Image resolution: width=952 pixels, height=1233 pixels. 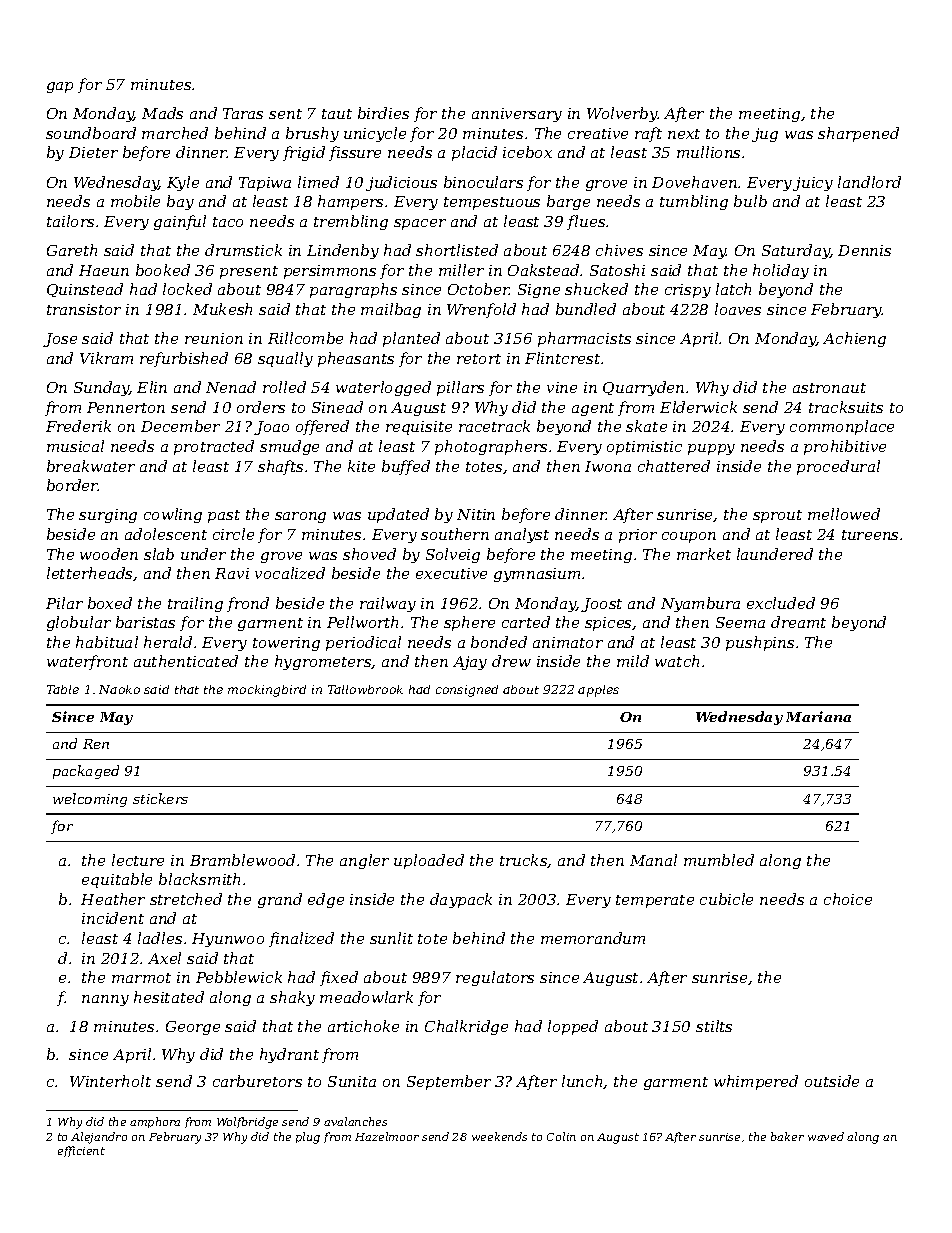 I want to click on Frederik, so click(x=78, y=426).
